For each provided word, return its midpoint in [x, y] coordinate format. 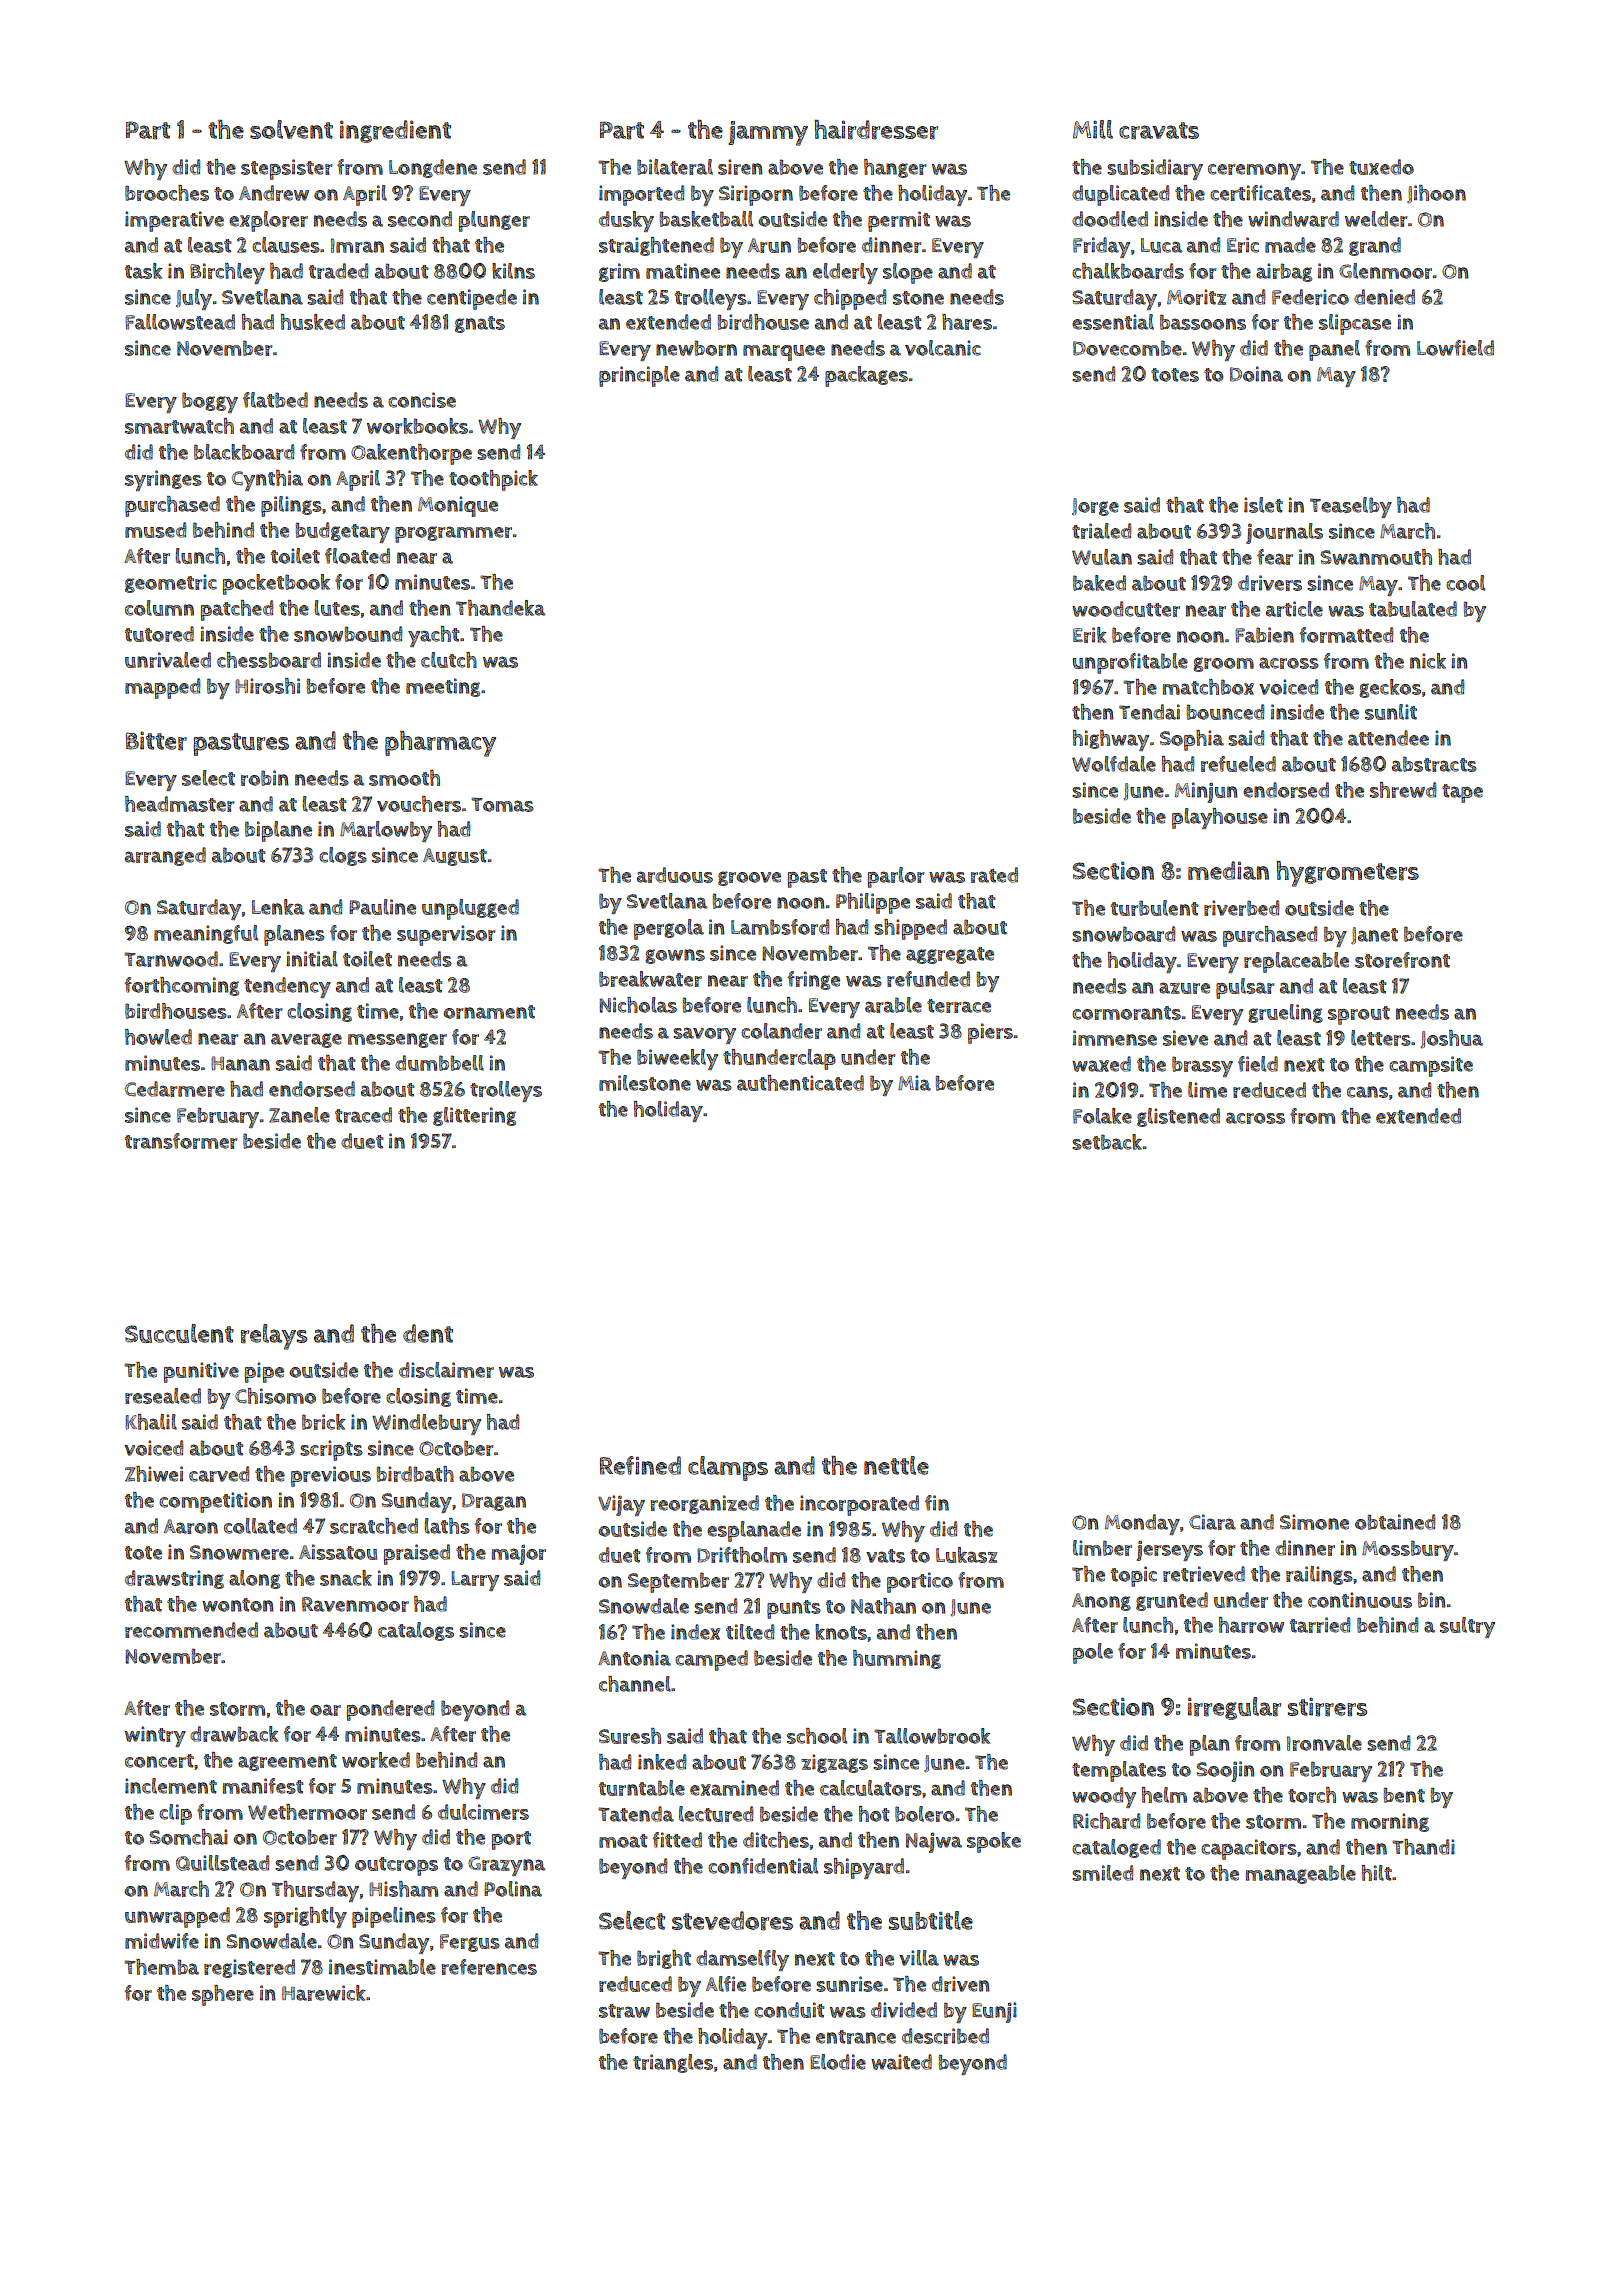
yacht [434, 636]
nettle [896, 1465]
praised [417, 1554]
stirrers [1327, 1707]
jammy [768, 133]
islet [1263, 505]
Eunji [994, 2012]
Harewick [324, 1993]
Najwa [934, 1842]
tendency [287, 987]
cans [1367, 1092]
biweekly [677, 1059]
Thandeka [501, 608]
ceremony [1254, 171]
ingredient [395, 131]
